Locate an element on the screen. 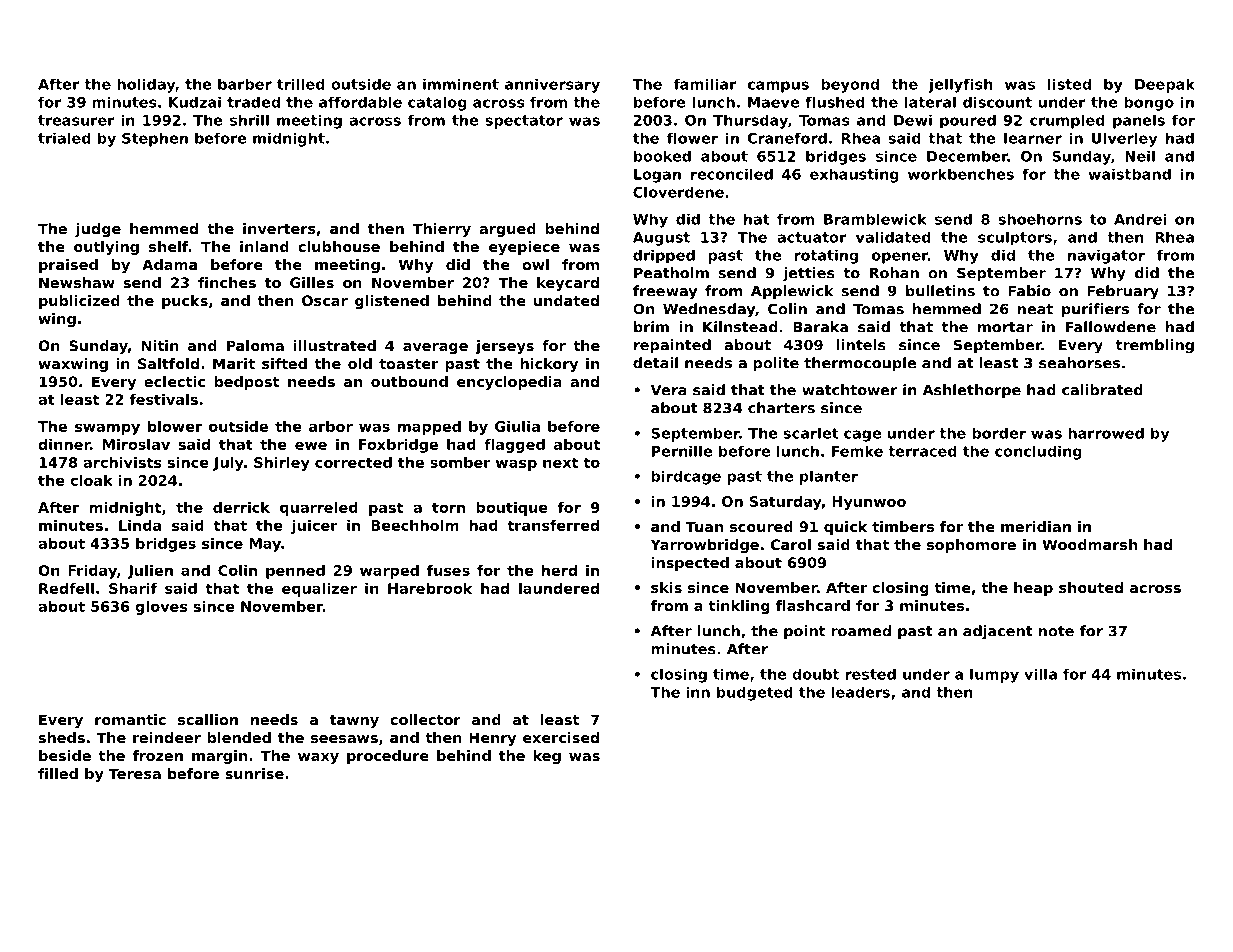  planter is located at coordinates (829, 478).
